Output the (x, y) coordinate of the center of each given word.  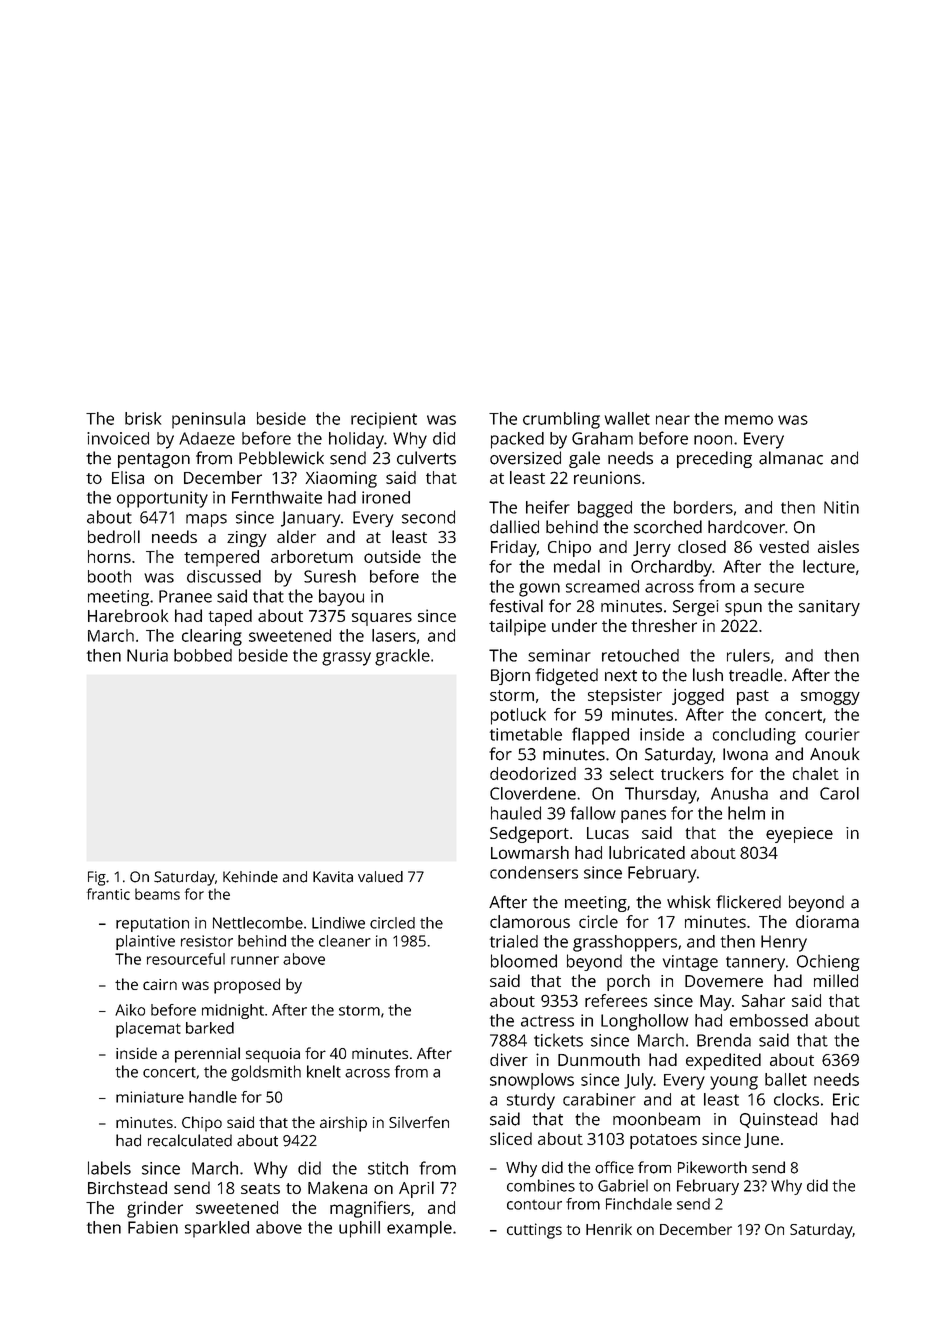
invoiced (118, 438)
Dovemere (724, 981)
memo (749, 420)
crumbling (561, 420)
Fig (97, 878)
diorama (827, 921)
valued (380, 877)
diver (509, 1059)
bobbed (203, 655)
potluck (518, 716)
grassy (346, 659)
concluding (754, 736)
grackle (402, 657)
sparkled (217, 1229)
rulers (748, 655)
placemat (148, 1030)
